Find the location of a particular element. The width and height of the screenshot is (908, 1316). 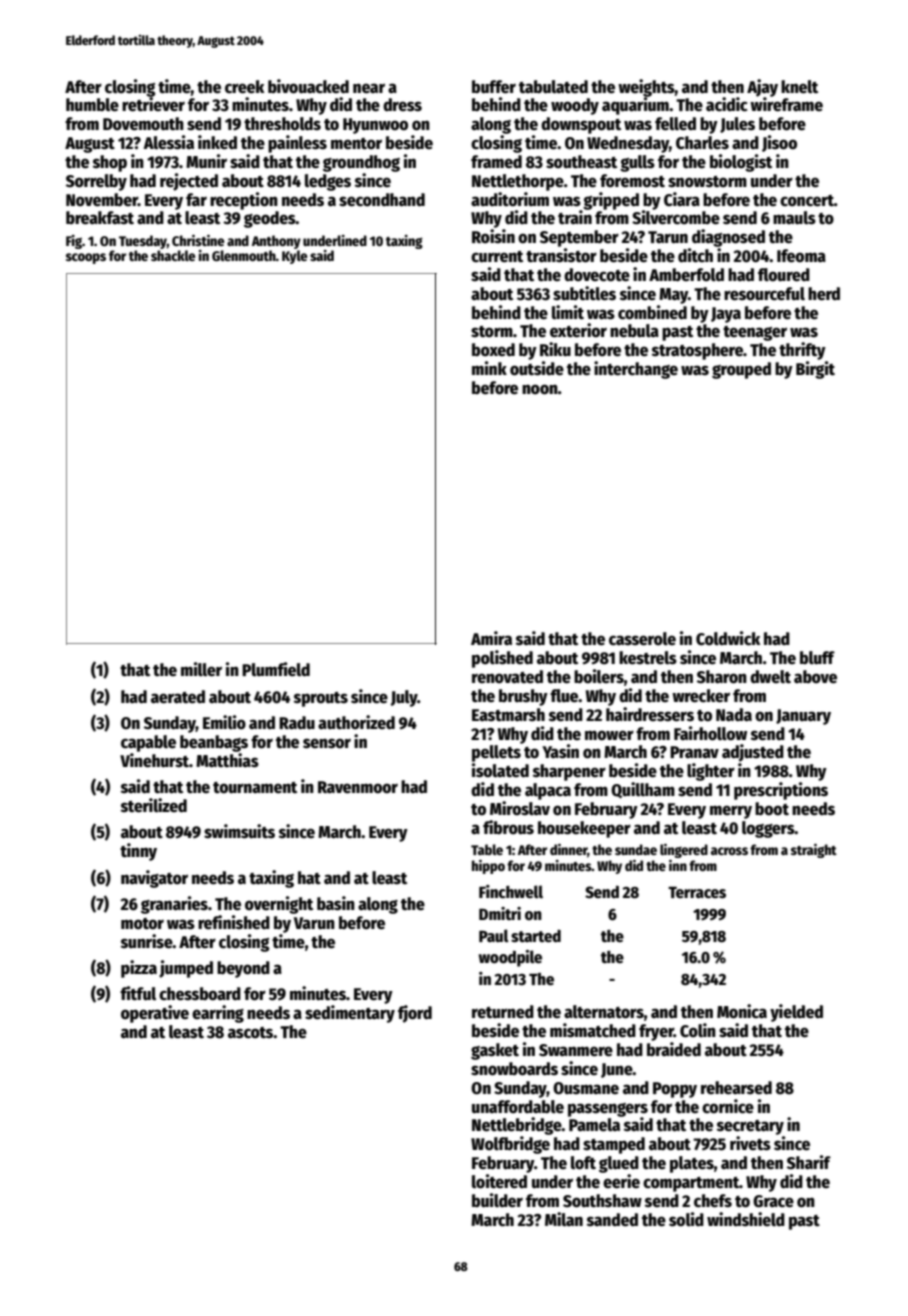

near is located at coordinates (369, 88).
